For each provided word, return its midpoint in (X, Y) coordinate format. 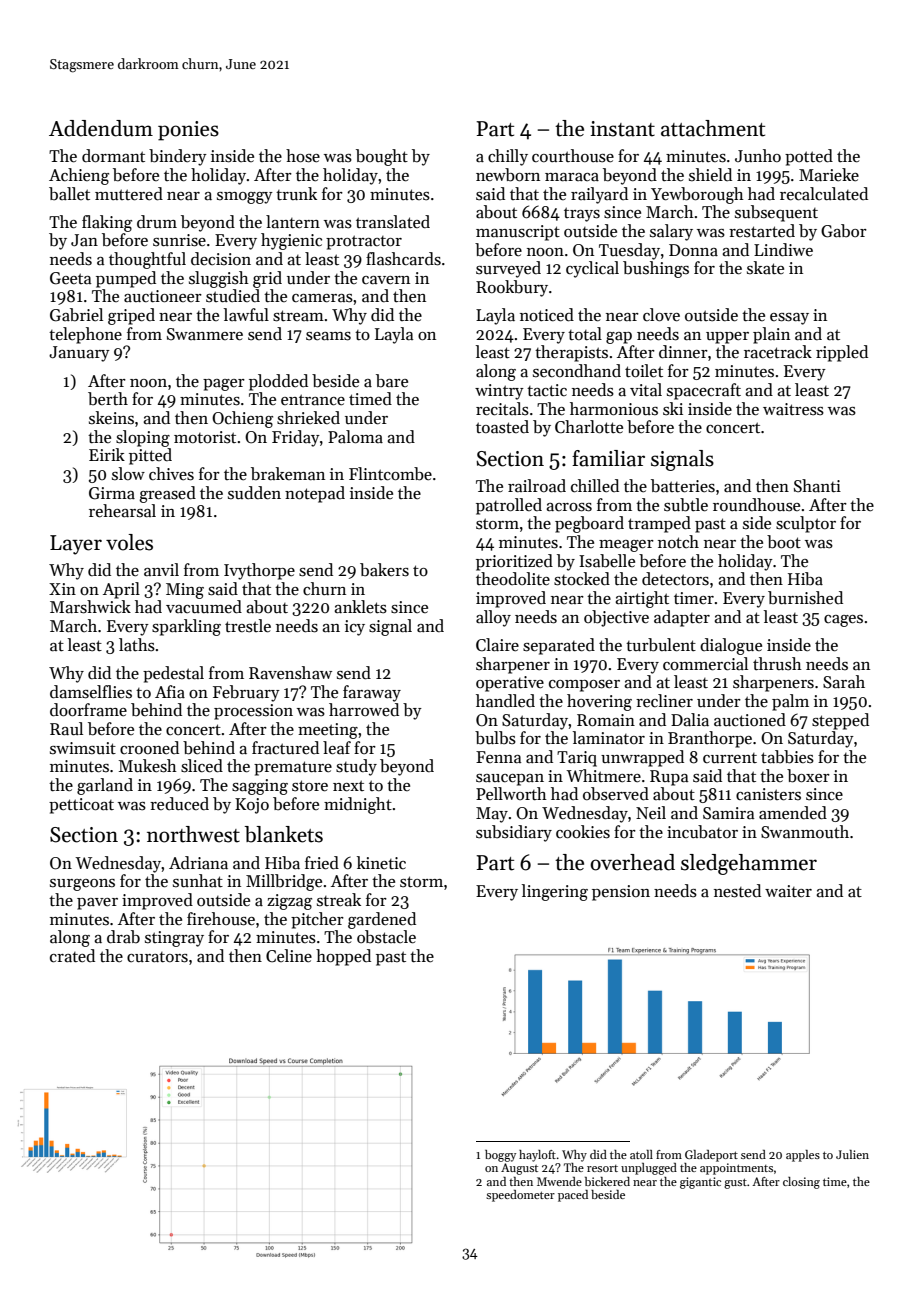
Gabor (844, 231)
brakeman (288, 474)
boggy (500, 1156)
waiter (788, 891)
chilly (508, 157)
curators (157, 957)
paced (573, 1196)
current (730, 758)
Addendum (101, 128)
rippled (842, 353)
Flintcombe (390, 474)
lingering (555, 892)
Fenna (498, 757)
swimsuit (83, 748)
